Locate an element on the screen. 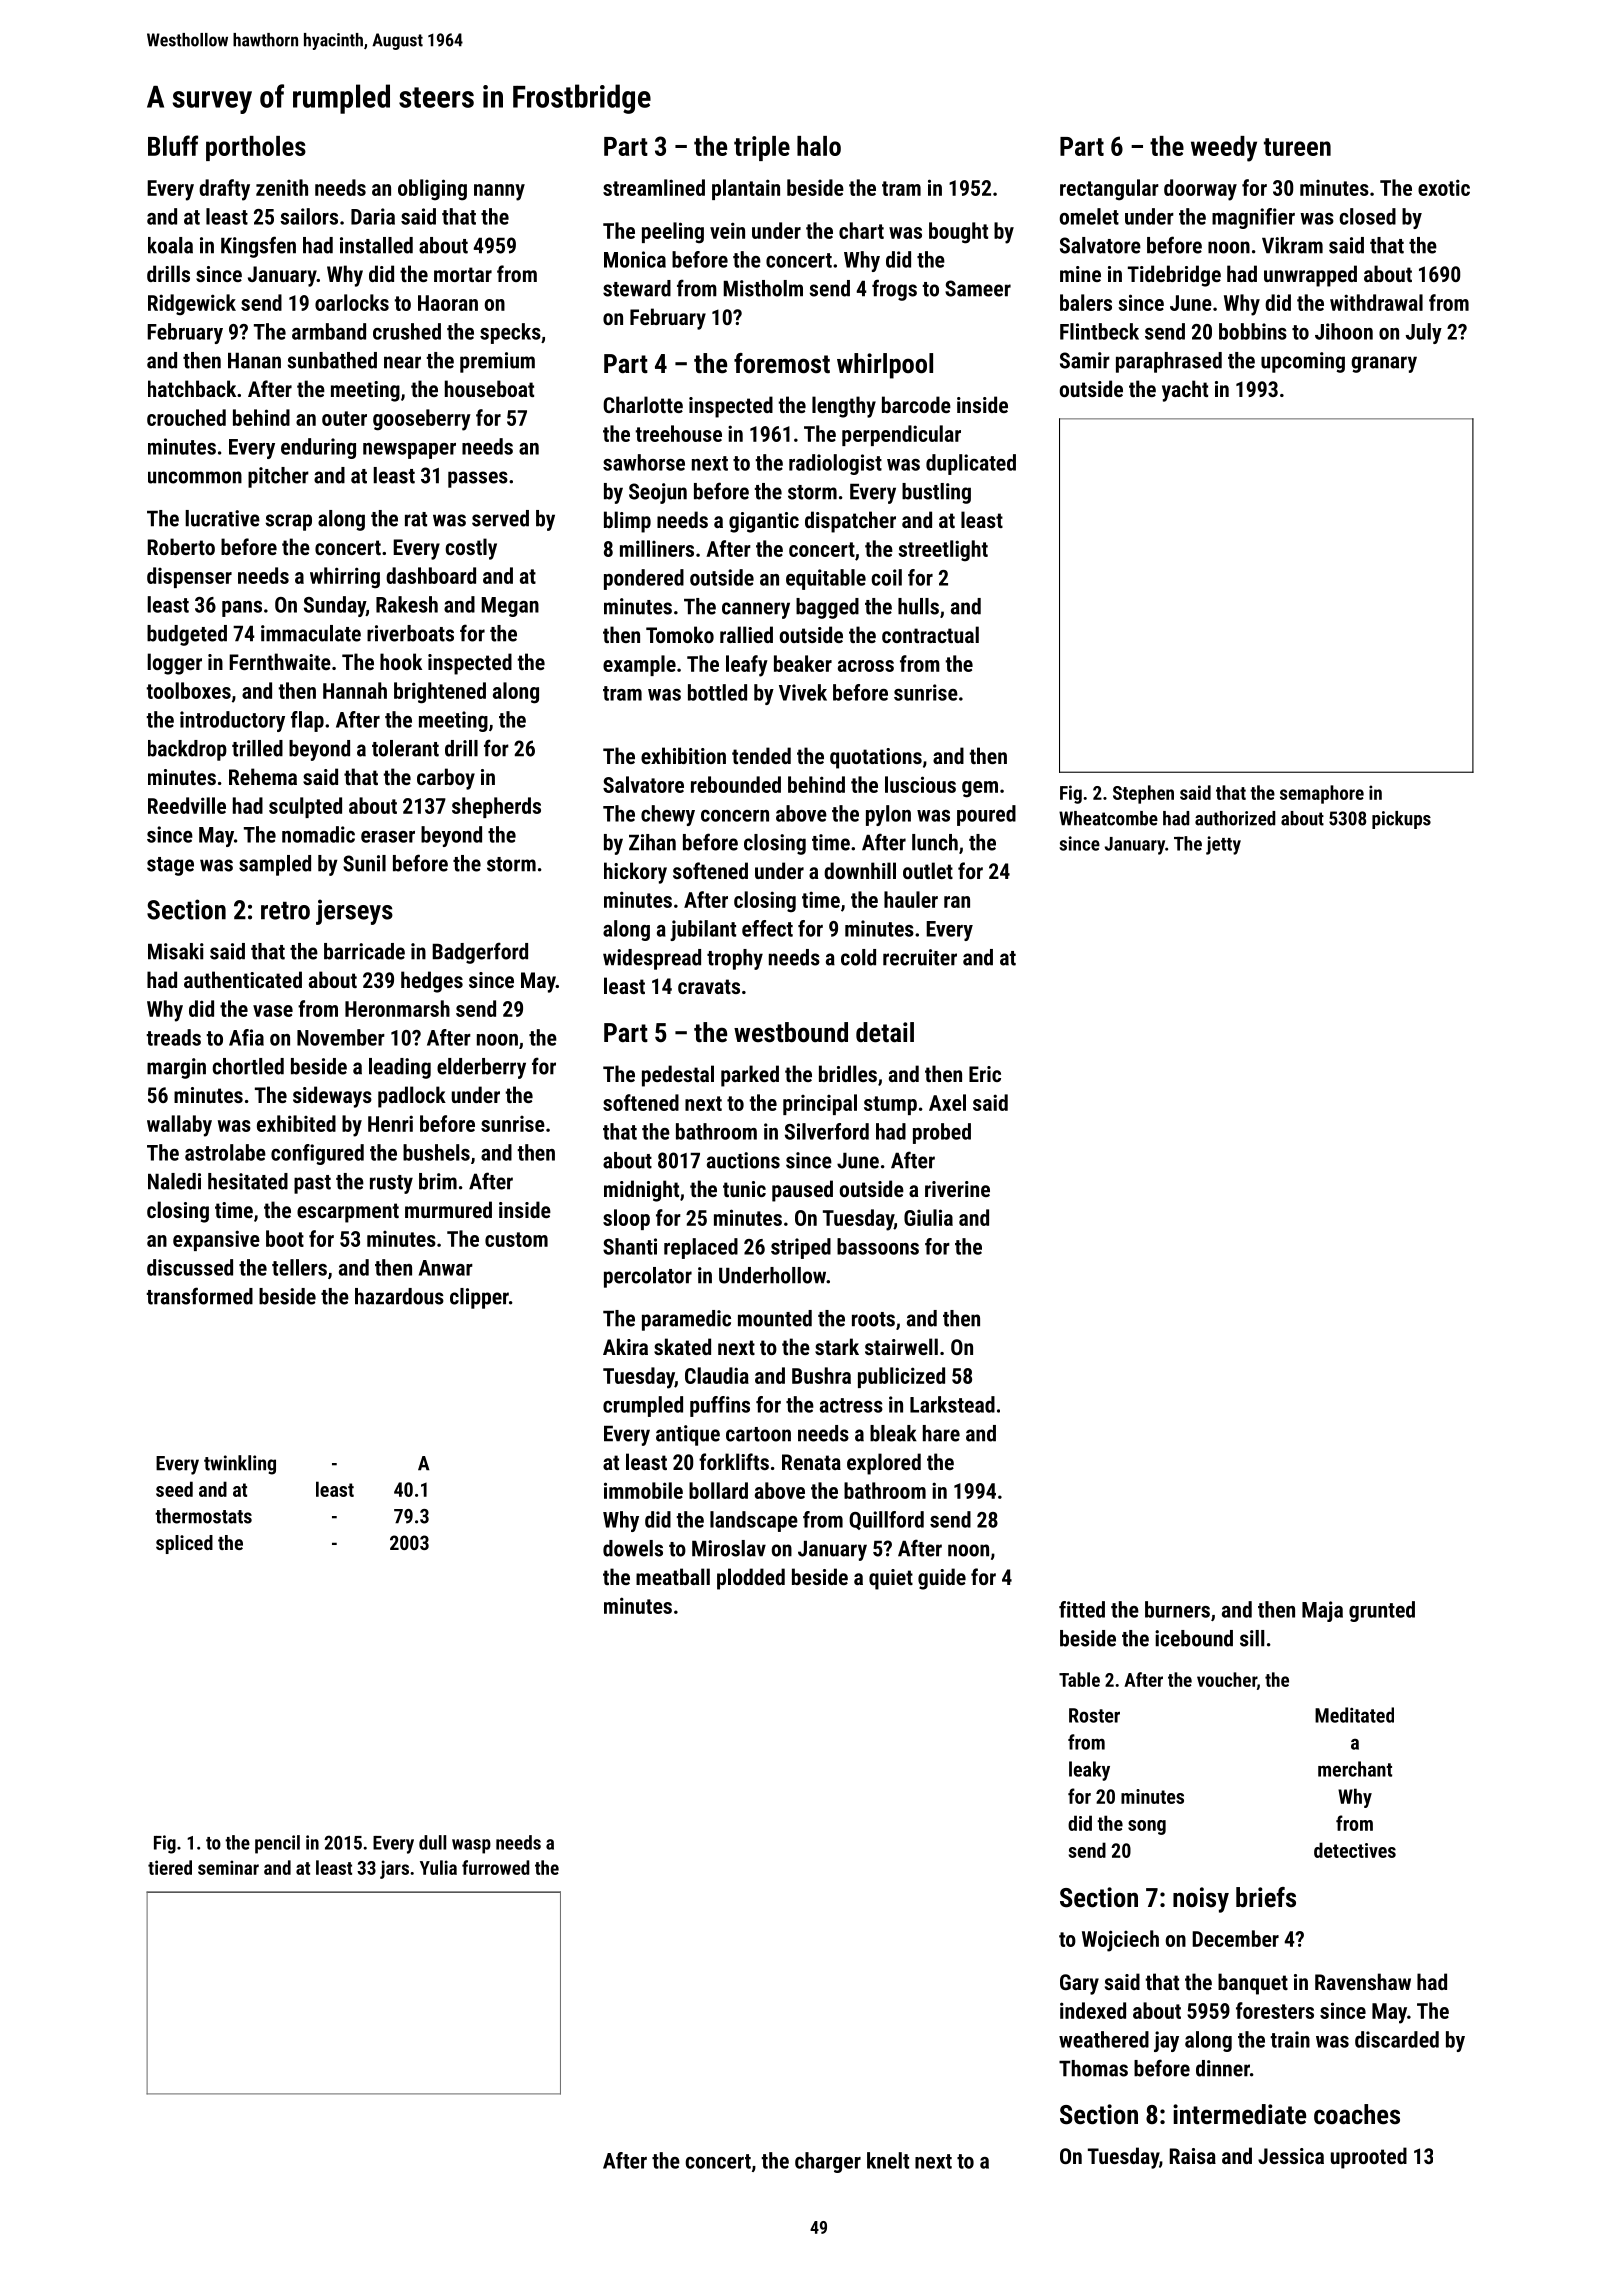 The width and height of the screenshot is (1620, 2292). recruiter is located at coordinates (920, 957).
